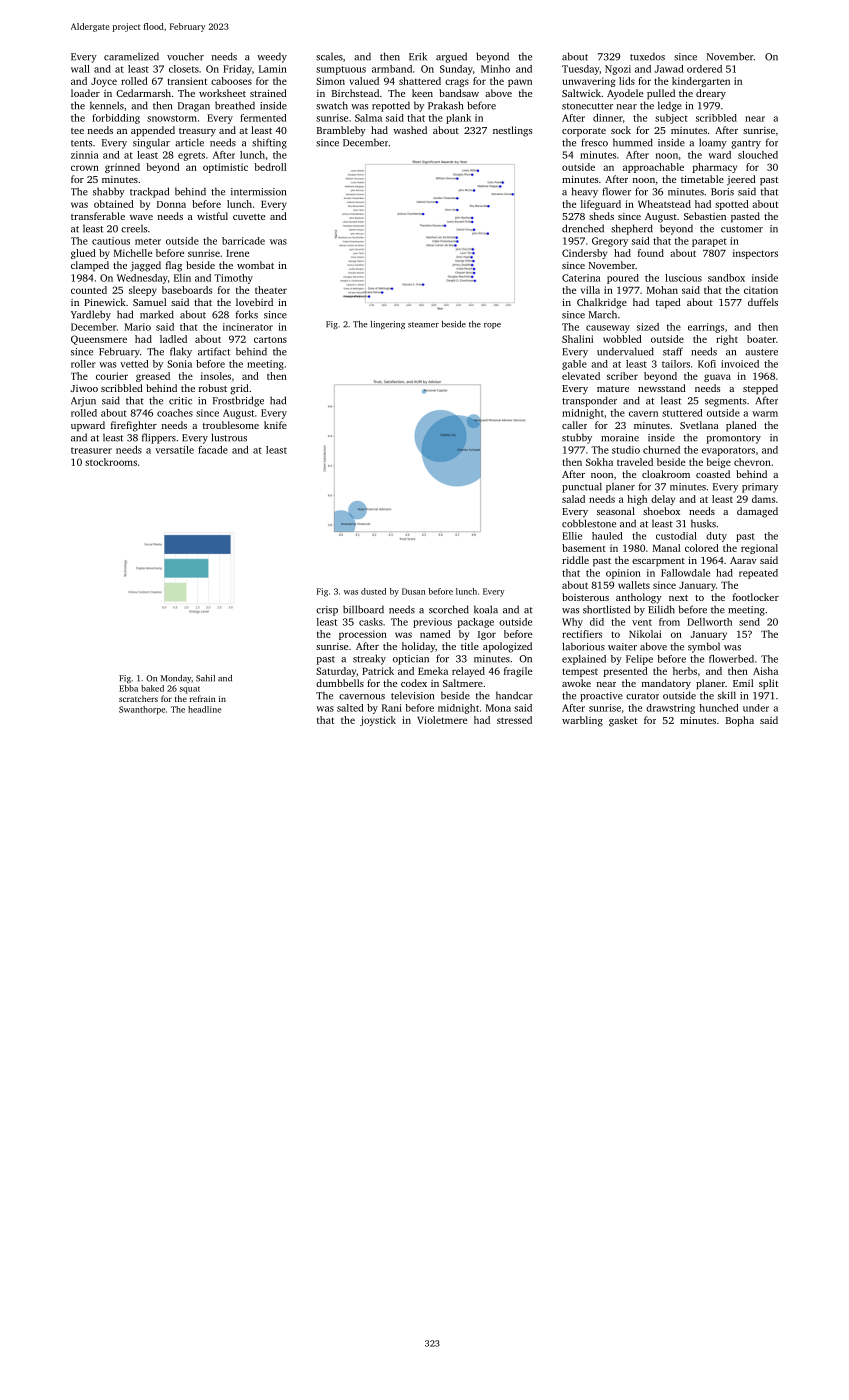  I want to click on forbidding, so click(116, 119).
